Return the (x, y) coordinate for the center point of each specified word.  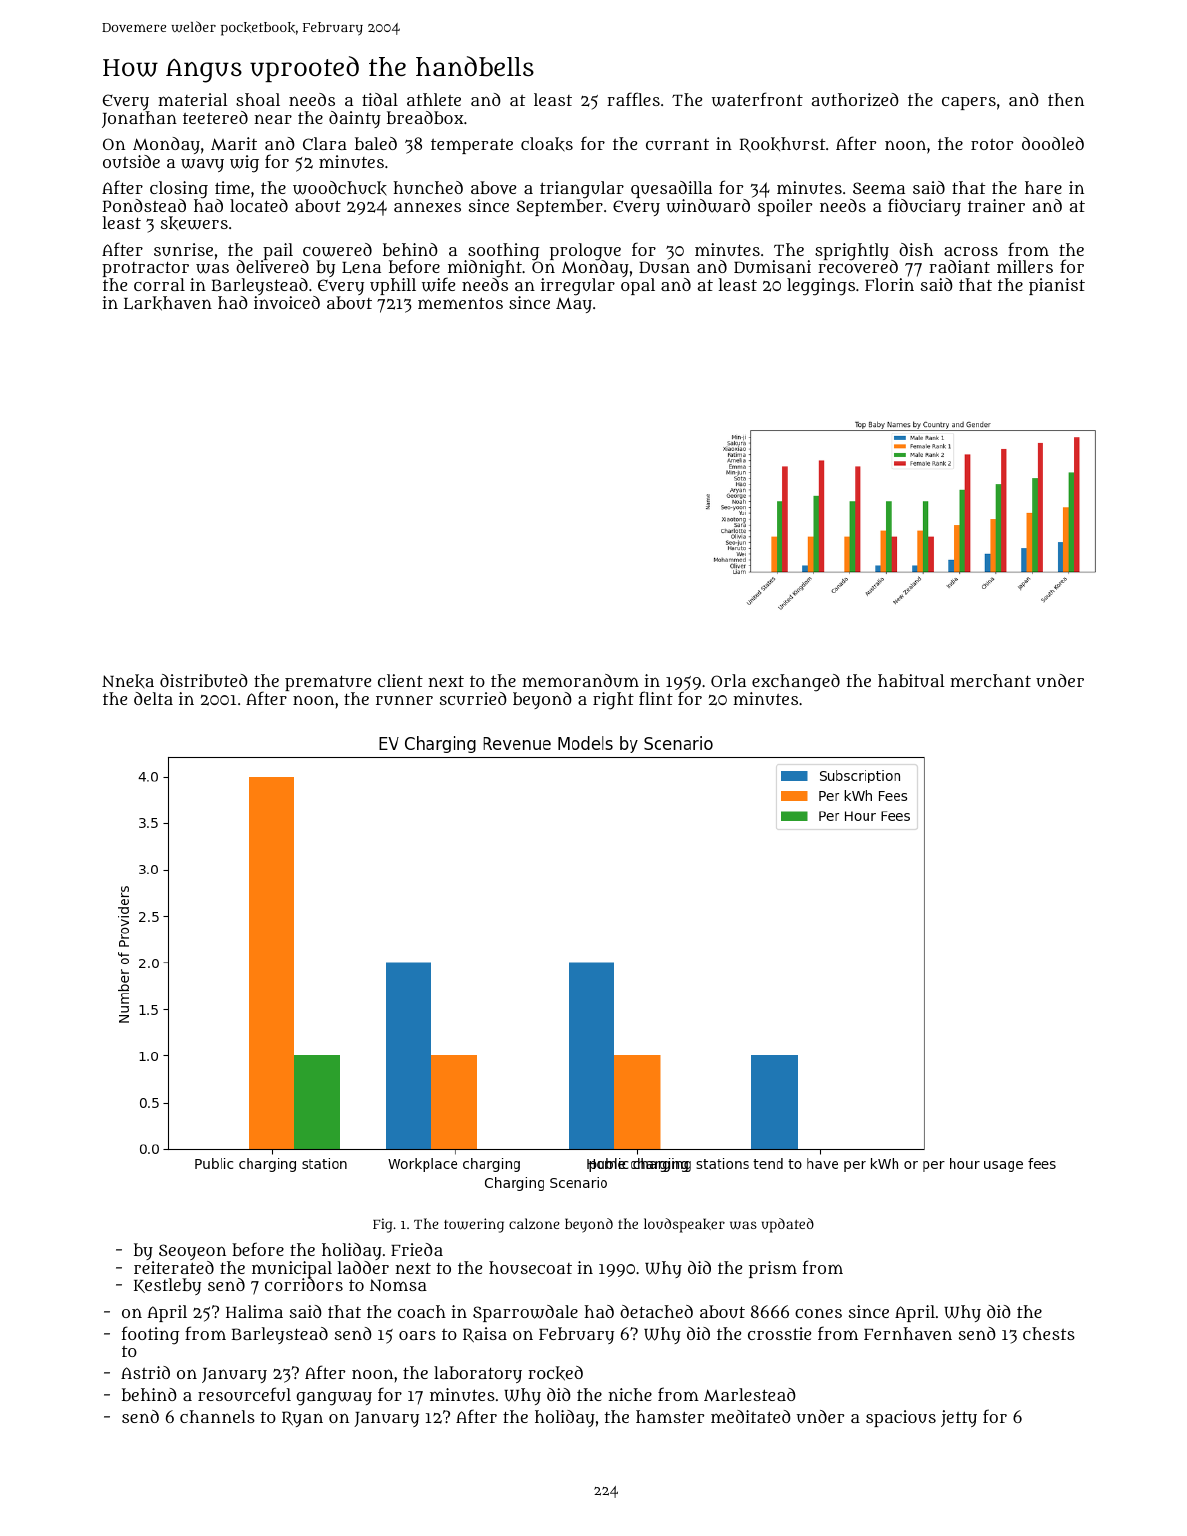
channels (217, 1416)
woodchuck (340, 188)
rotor (992, 144)
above (493, 187)
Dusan (664, 267)
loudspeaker (684, 1225)
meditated (751, 1416)
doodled (1053, 143)
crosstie (779, 1333)
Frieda (417, 1249)
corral (159, 284)
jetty (959, 1418)
